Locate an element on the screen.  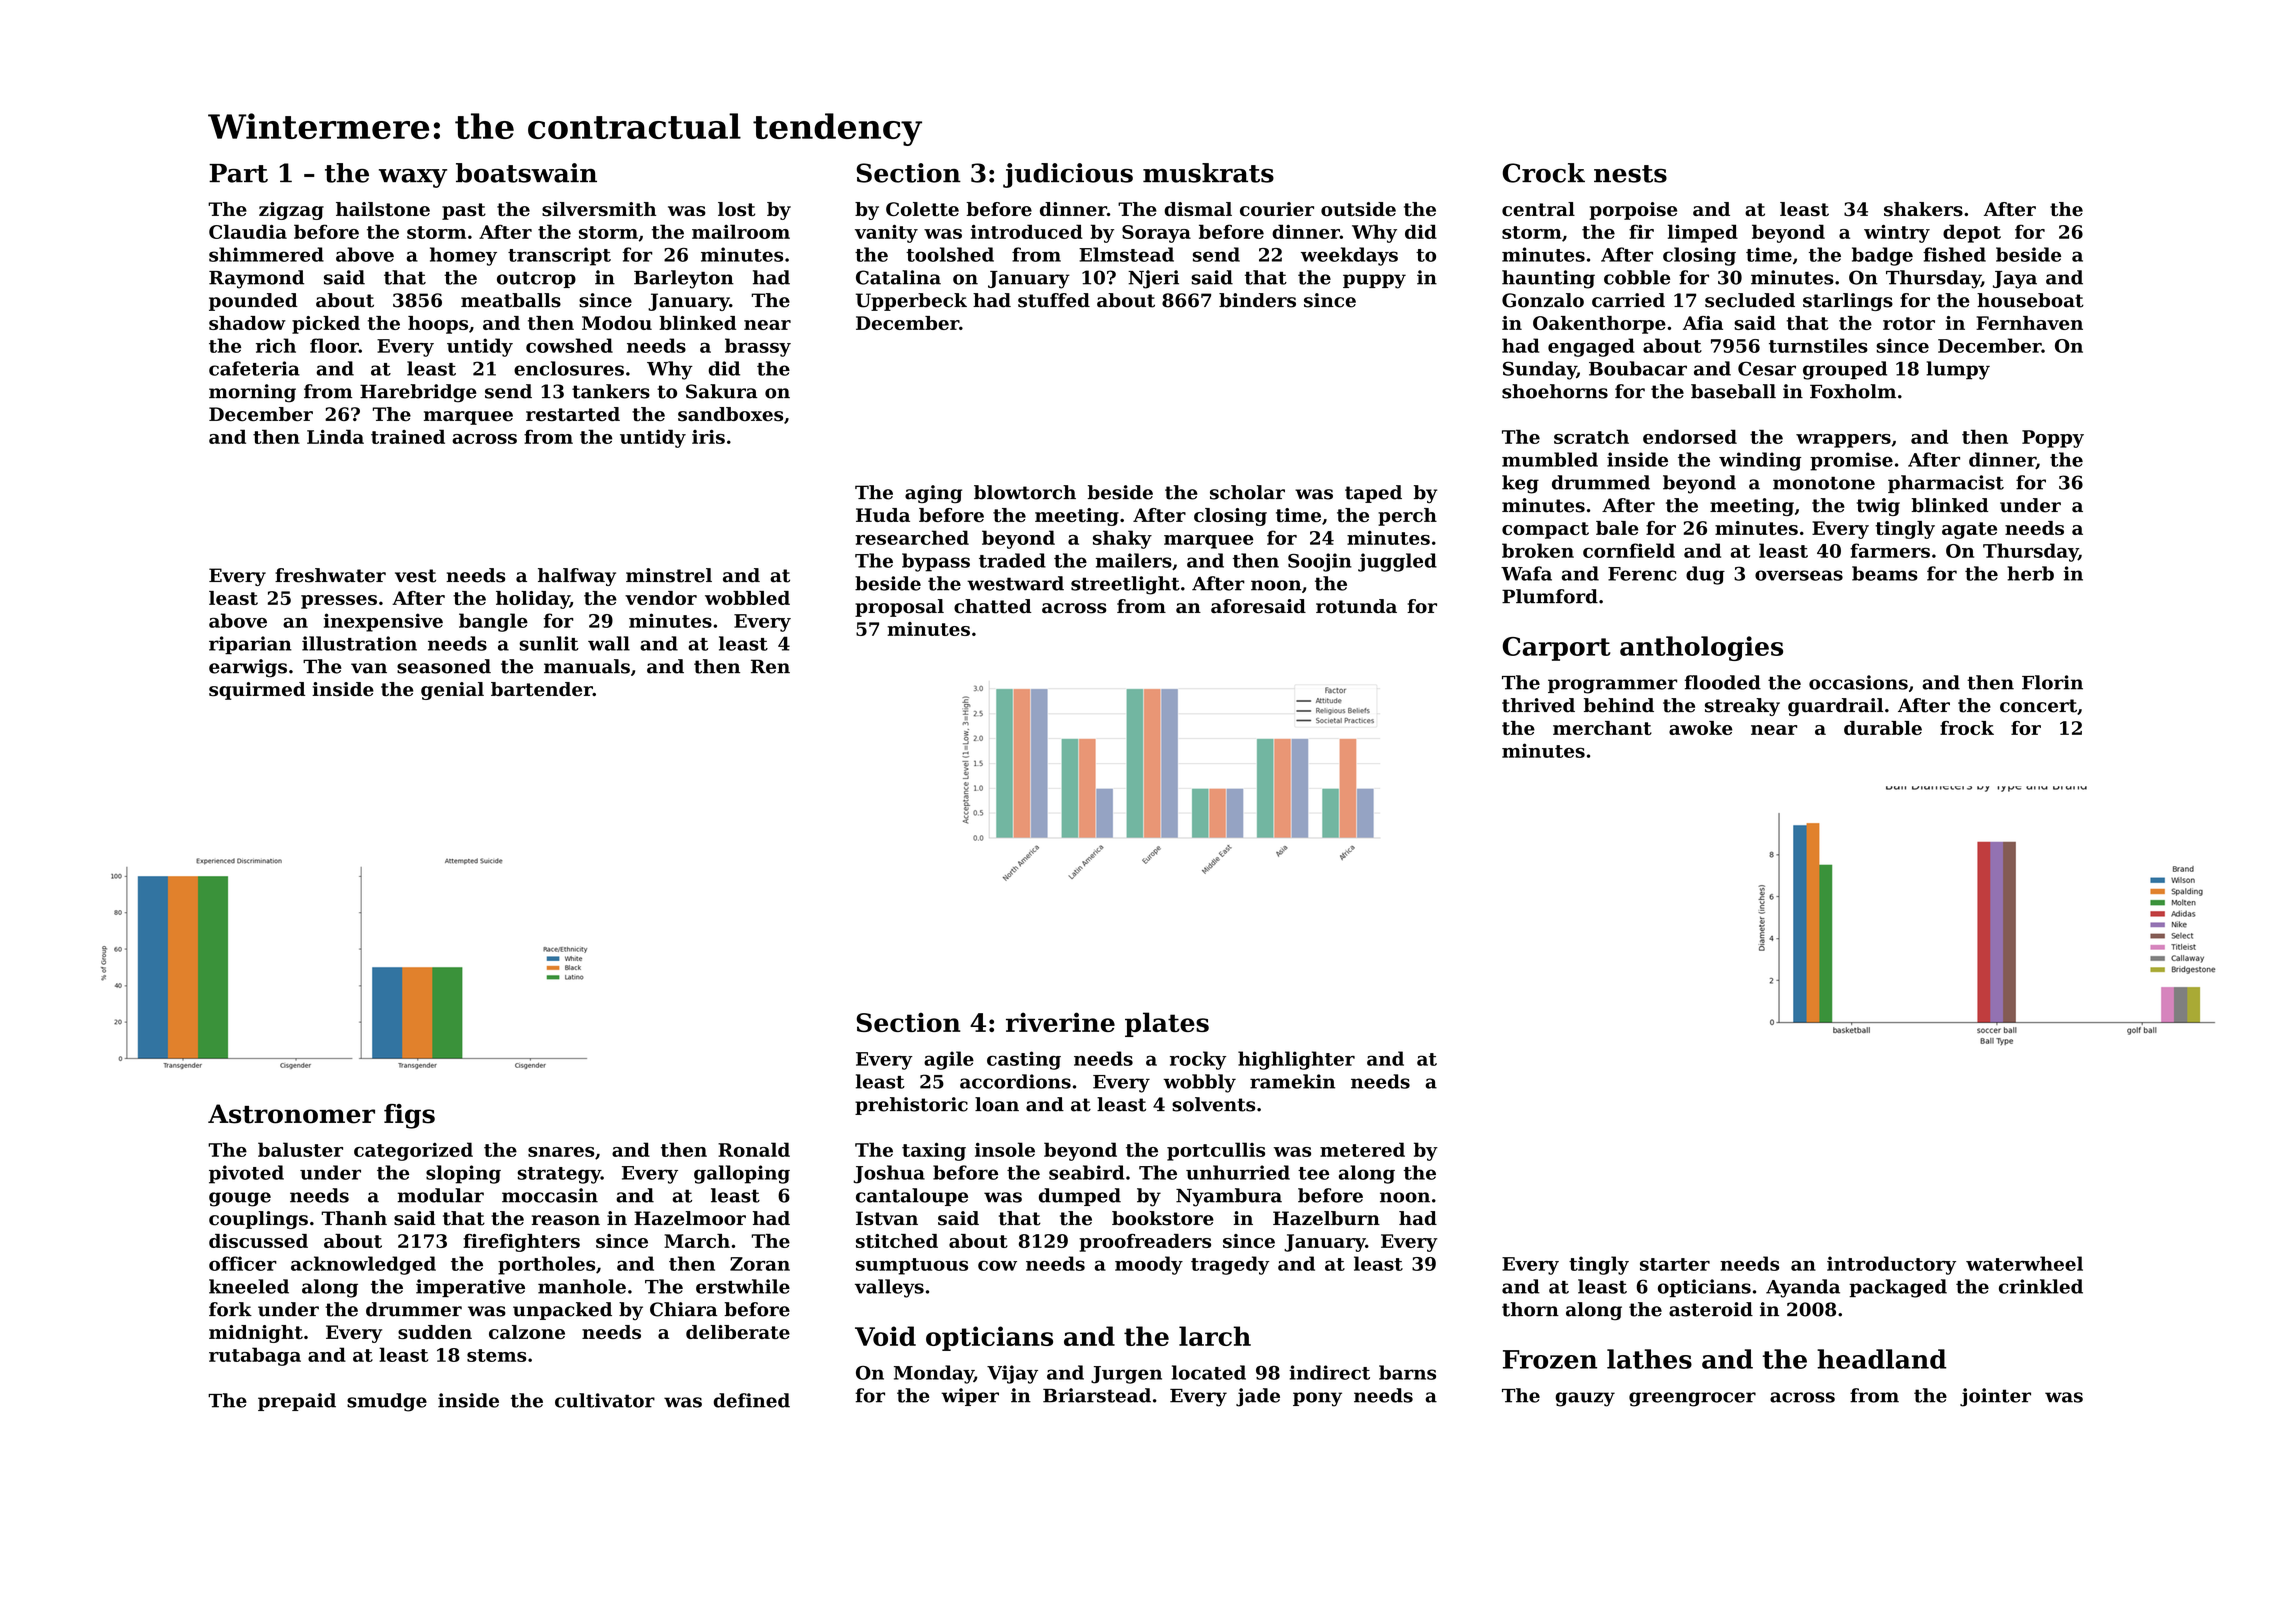
boatswain is located at coordinates (526, 173).
